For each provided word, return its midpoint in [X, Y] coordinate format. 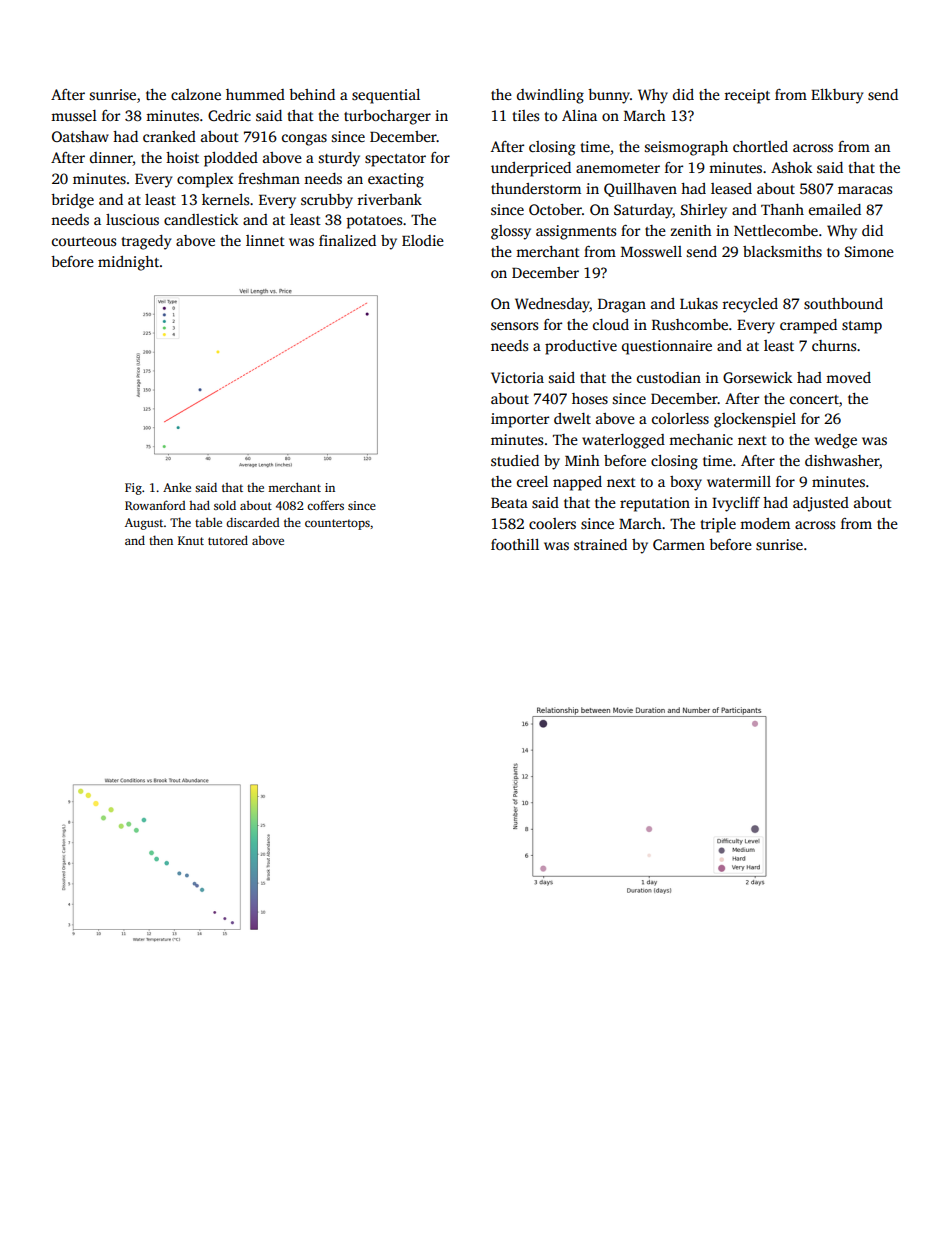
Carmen [679, 544]
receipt [747, 96]
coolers [552, 523]
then [161, 540]
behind [312, 94]
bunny [609, 96]
